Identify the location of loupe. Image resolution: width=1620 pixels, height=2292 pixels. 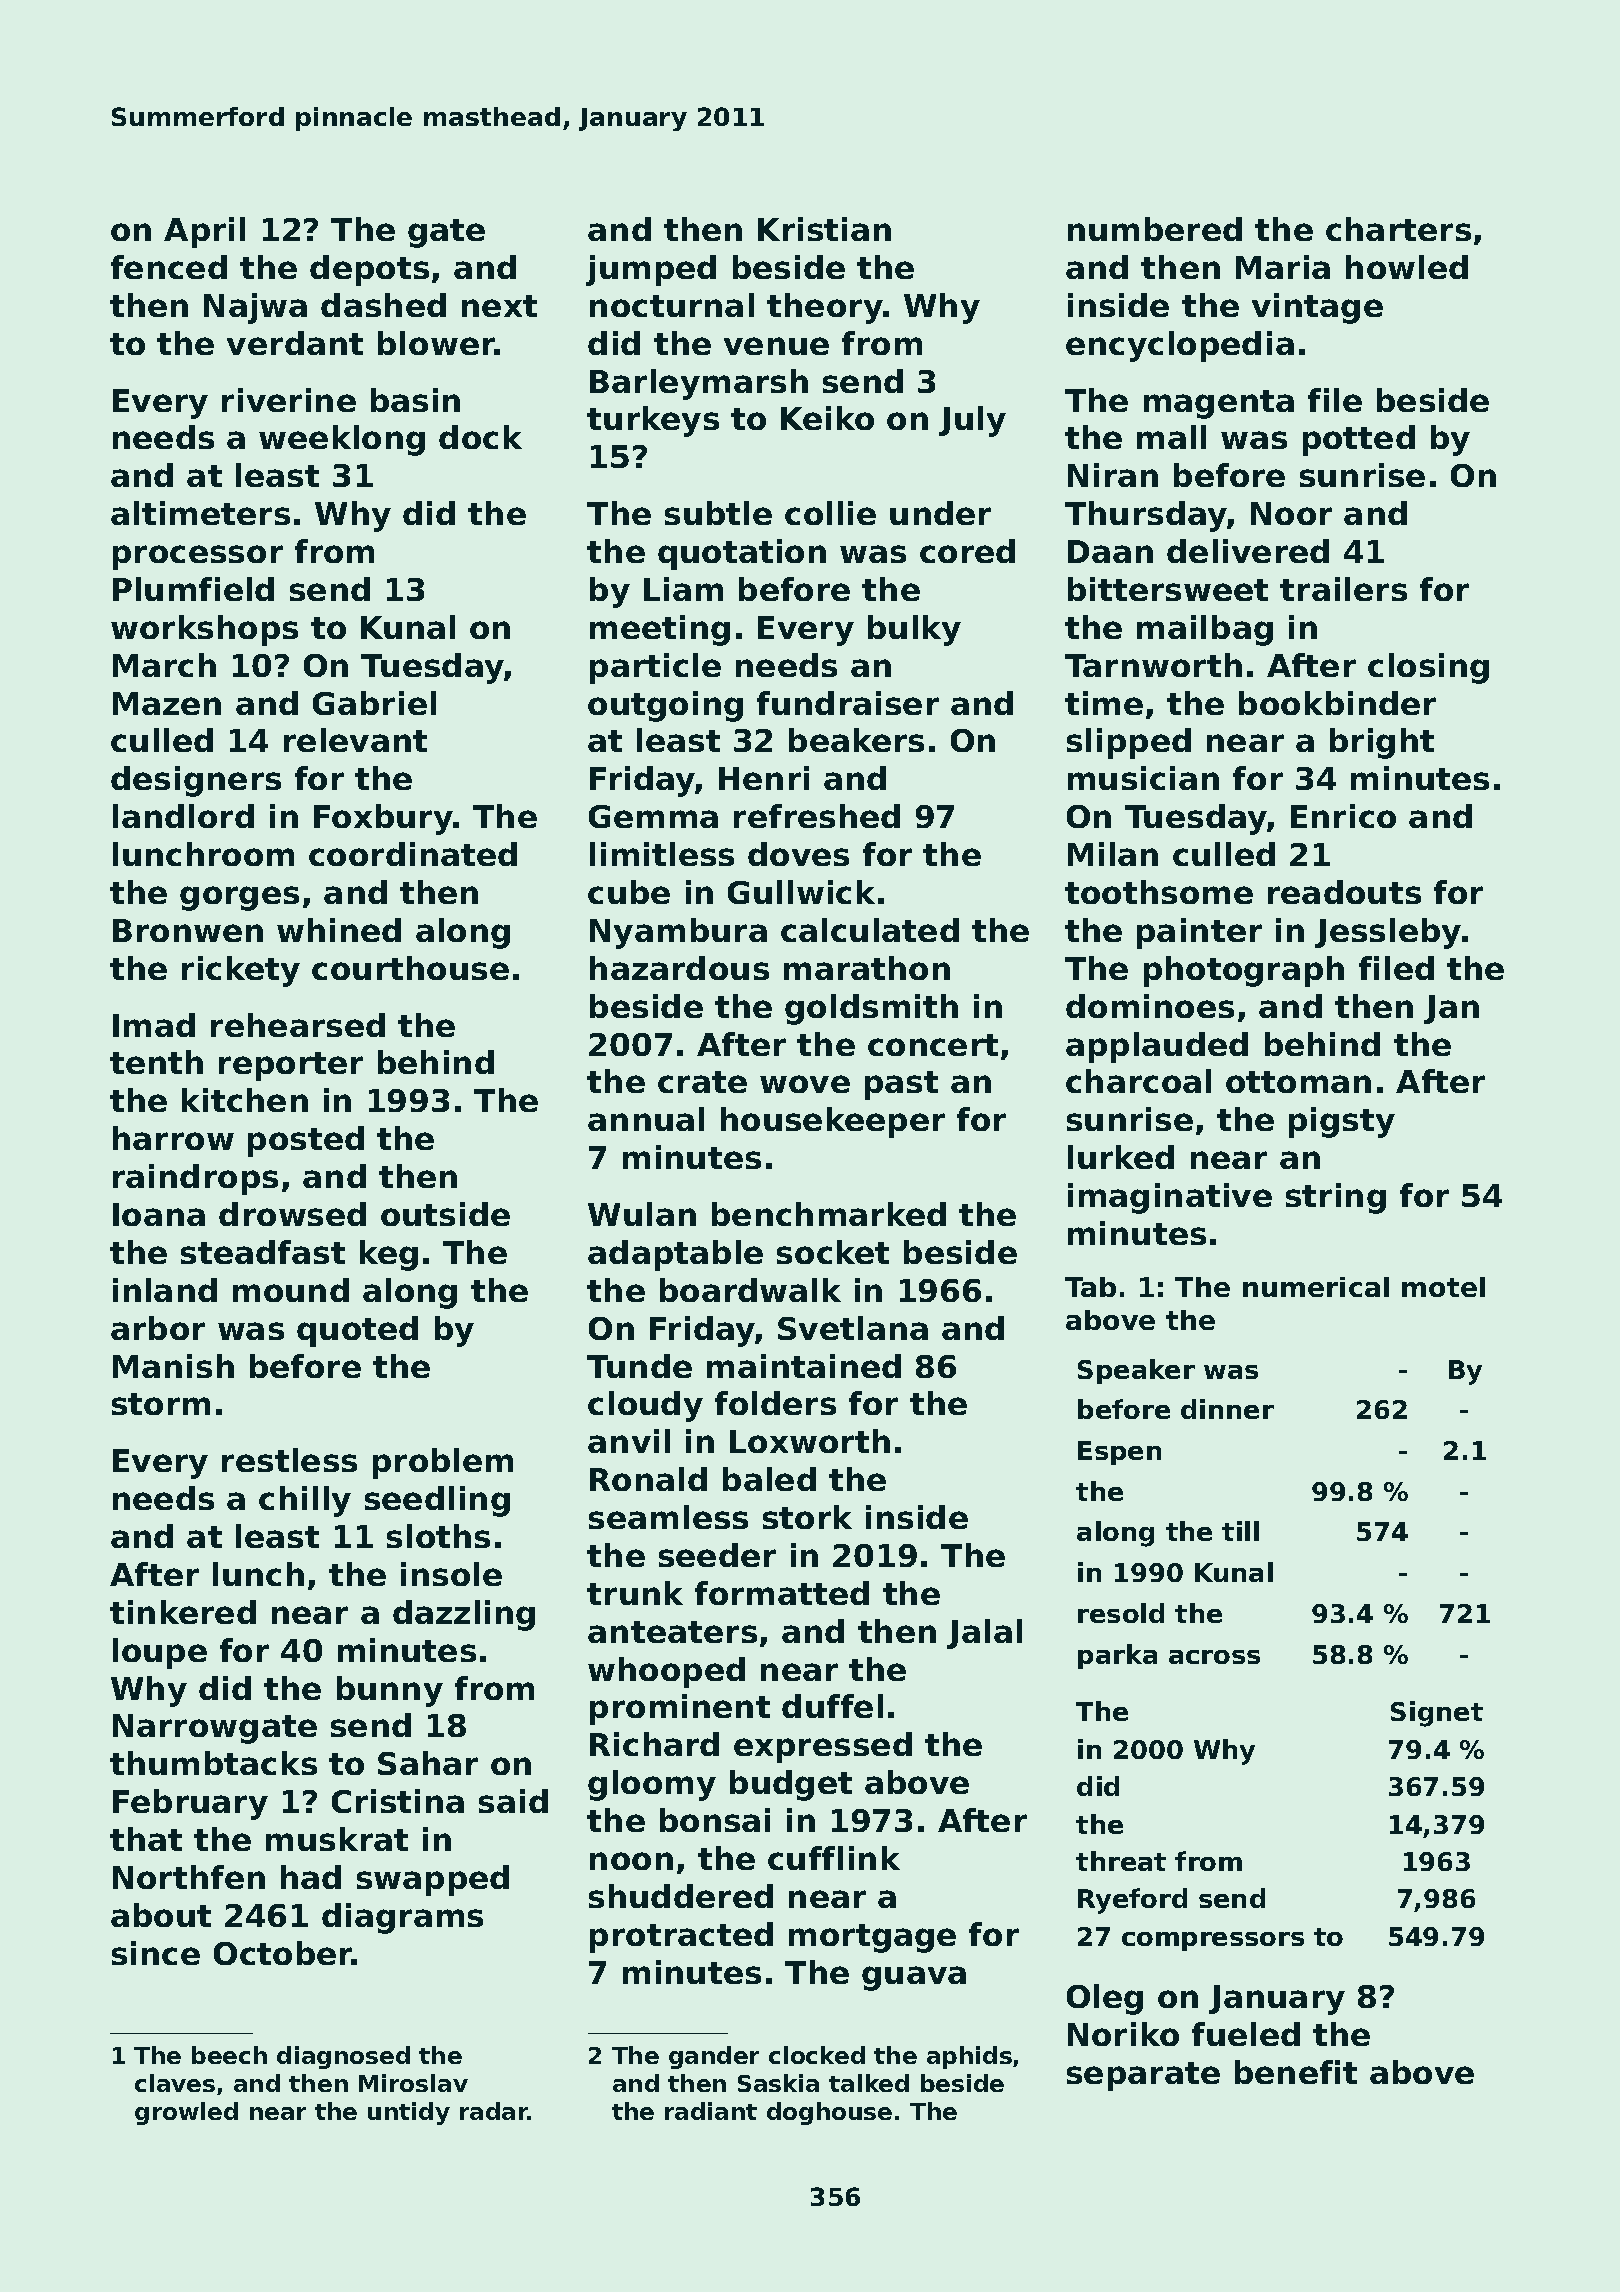
(160, 1653).
